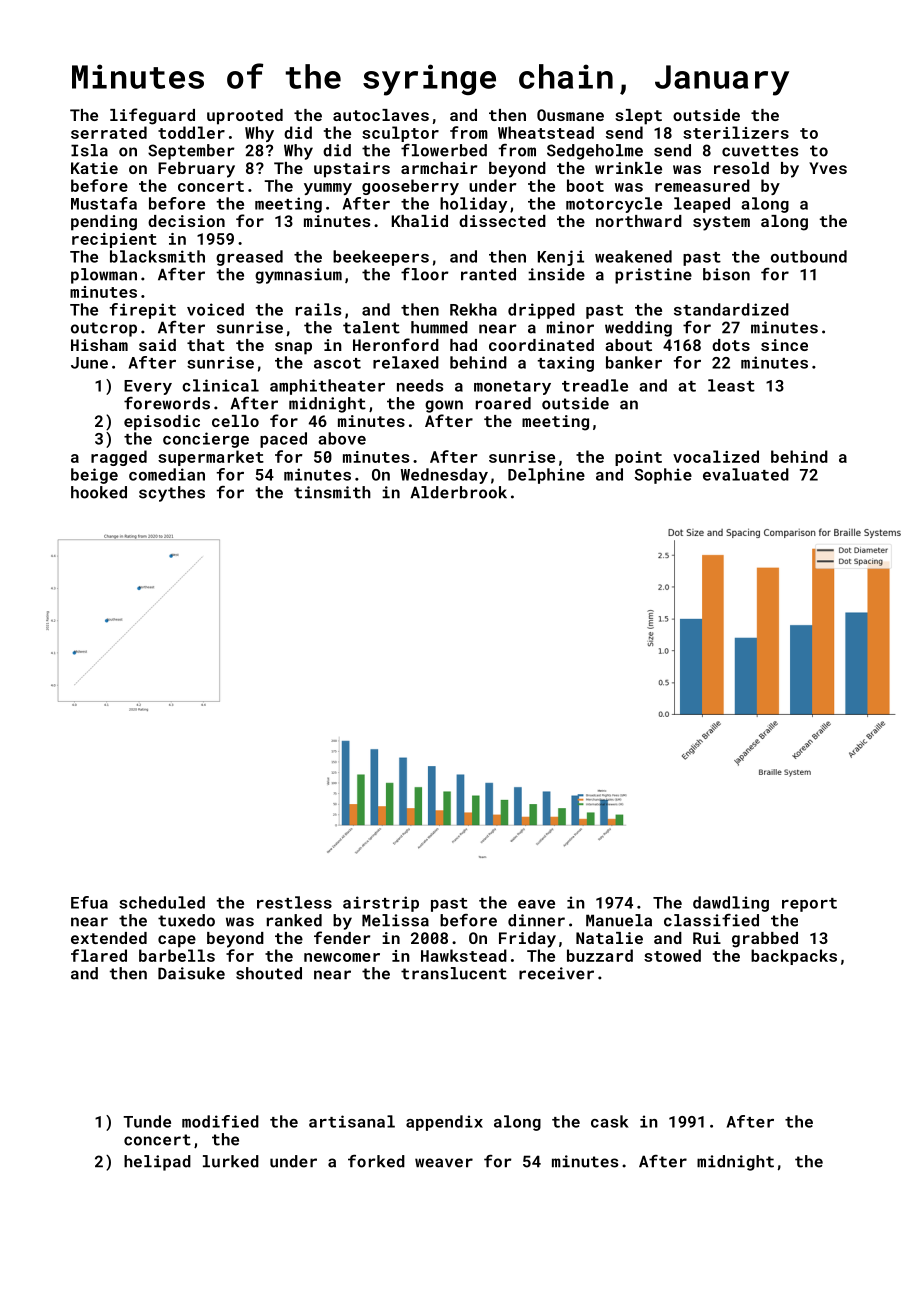 This page has height=1314, width=924. Describe the element at coordinates (327, 387) in the page. I see `amphitheater` at that location.
